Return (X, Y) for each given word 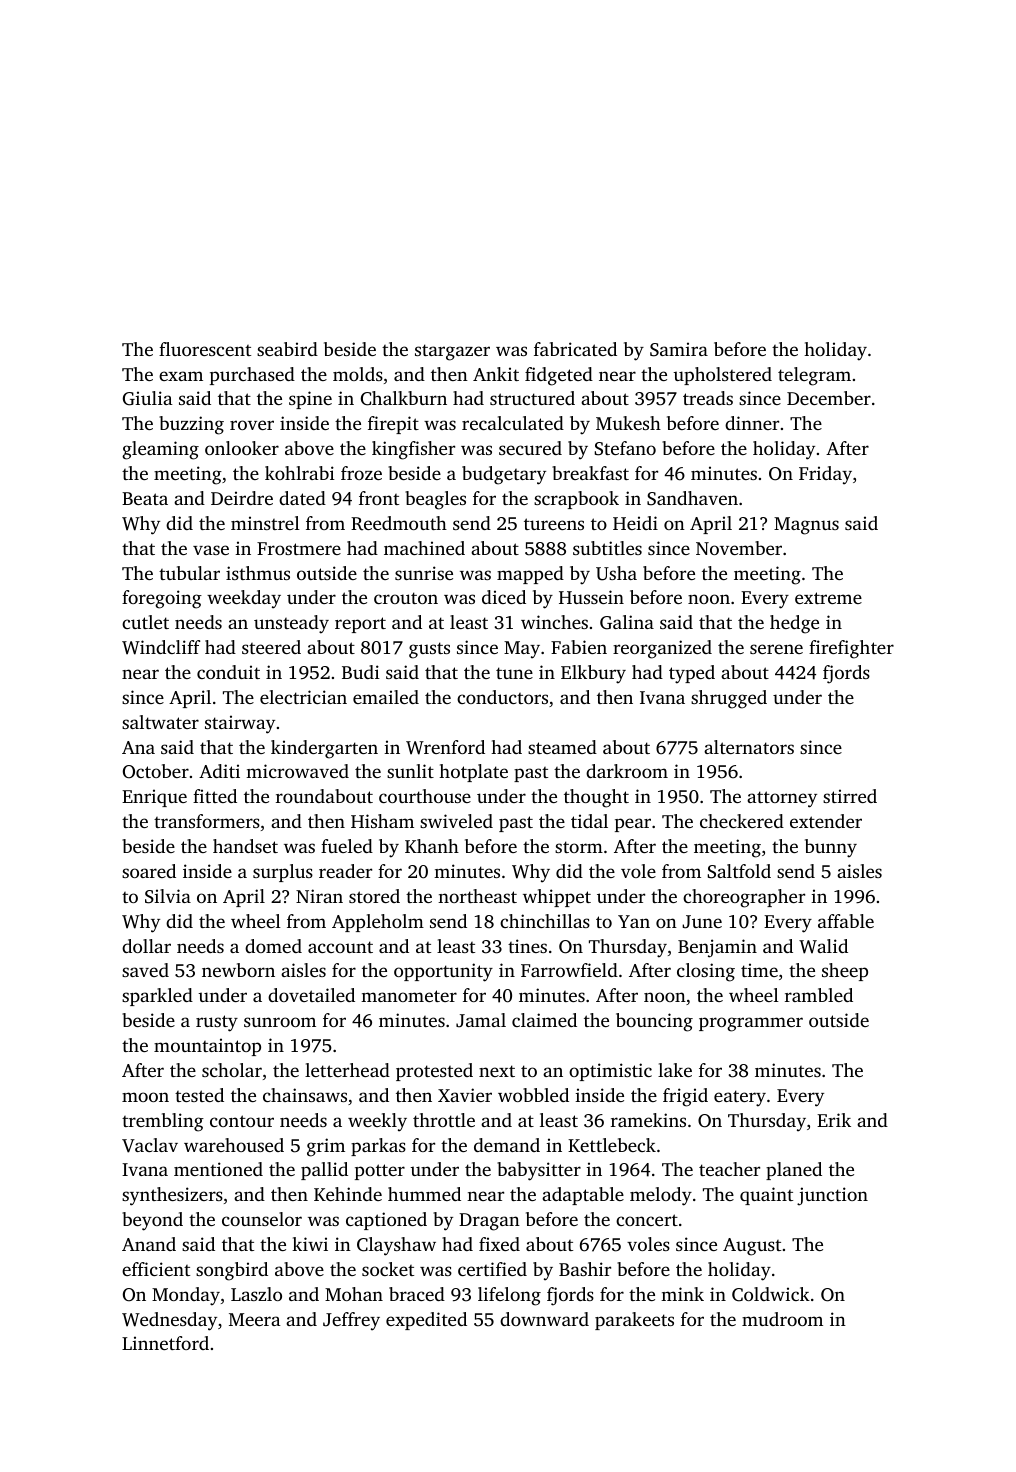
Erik (834, 1120)
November (739, 548)
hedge (794, 624)
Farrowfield (569, 970)
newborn (238, 970)
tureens (554, 524)
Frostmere (299, 548)
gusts (429, 650)
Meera (255, 1319)
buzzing (191, 425)
